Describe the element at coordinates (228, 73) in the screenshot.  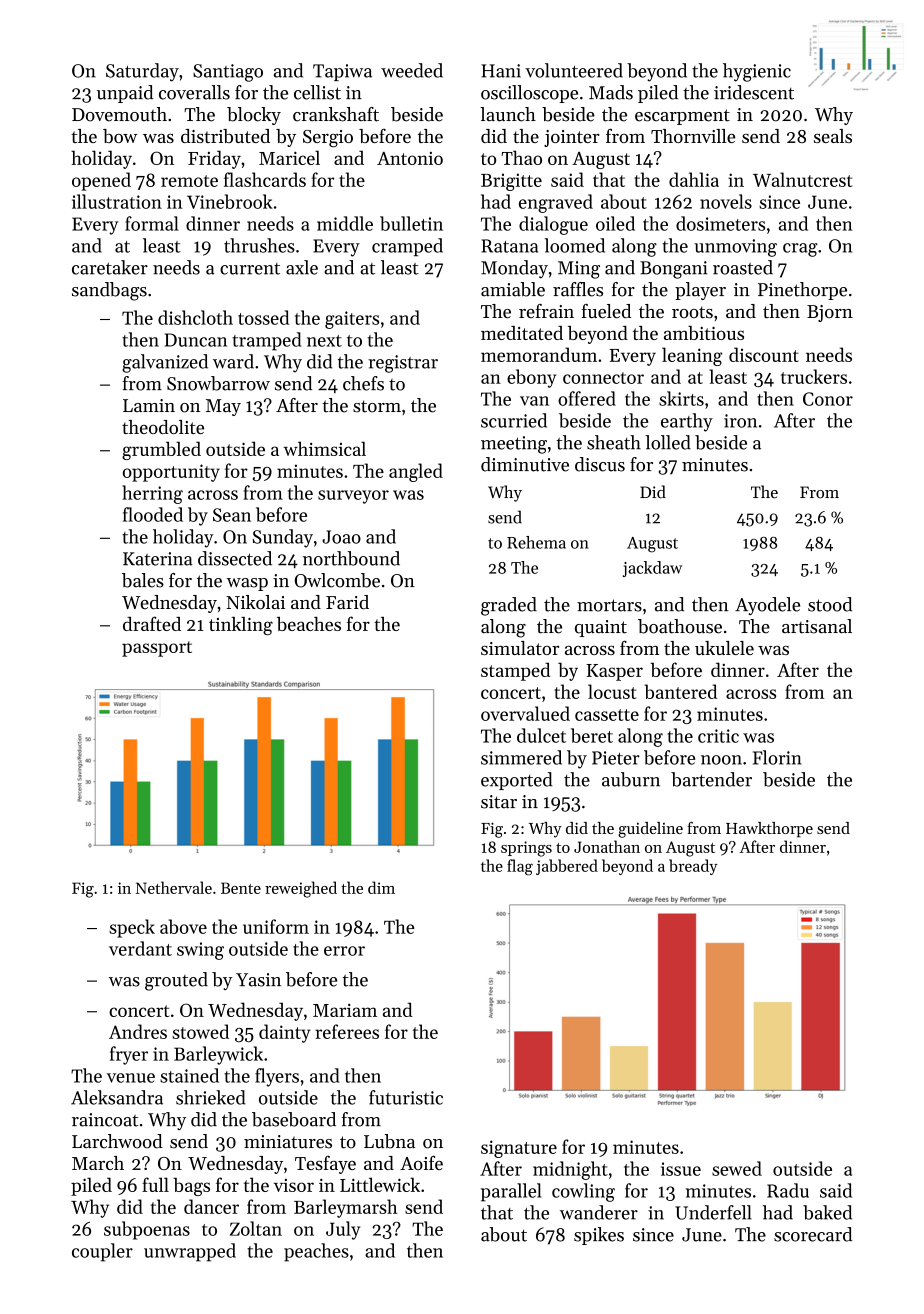
I see `Santiago` at that location.
